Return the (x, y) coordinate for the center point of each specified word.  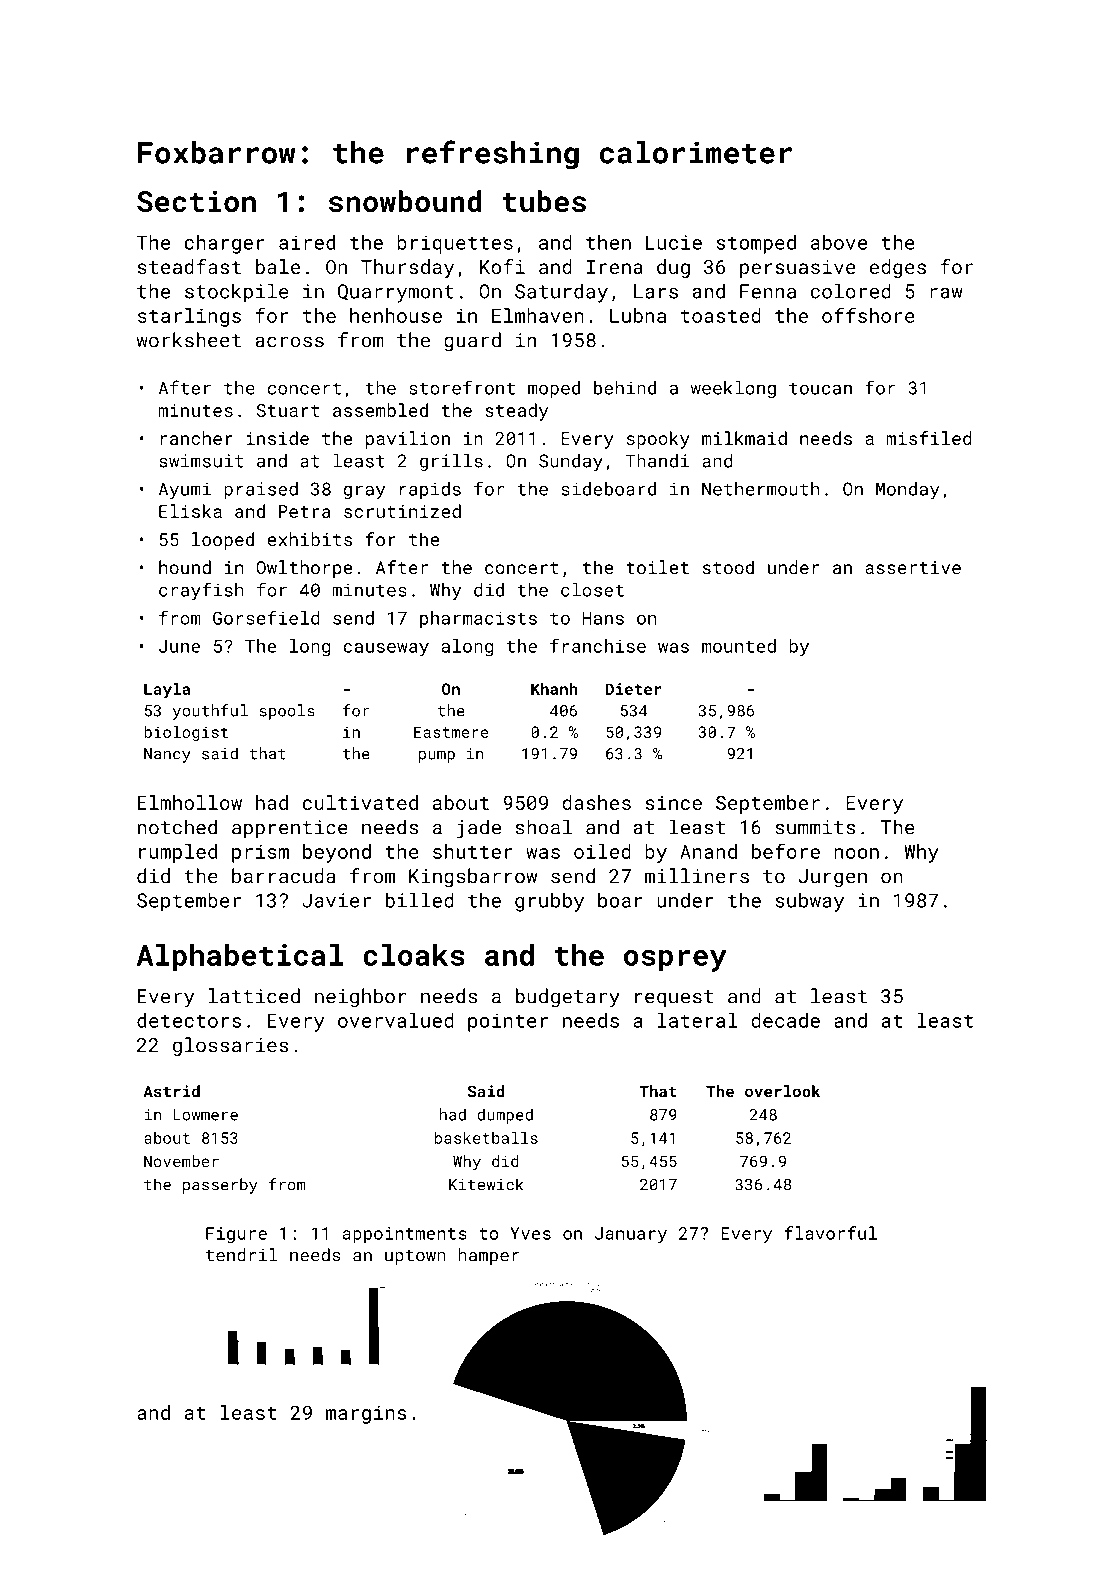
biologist (186, 733)
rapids (430, 490)
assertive (913, 567)
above (839, 242)
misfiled (928, 438)
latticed (254, 996)
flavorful (830, 1233)
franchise (598, 645)
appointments (405, 1235)
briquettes (455, 244)
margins (366, 1414)
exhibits (309, 539)
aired (307, 242)
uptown (415, 1257)
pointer (508, 1022)
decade (785, 1020)
